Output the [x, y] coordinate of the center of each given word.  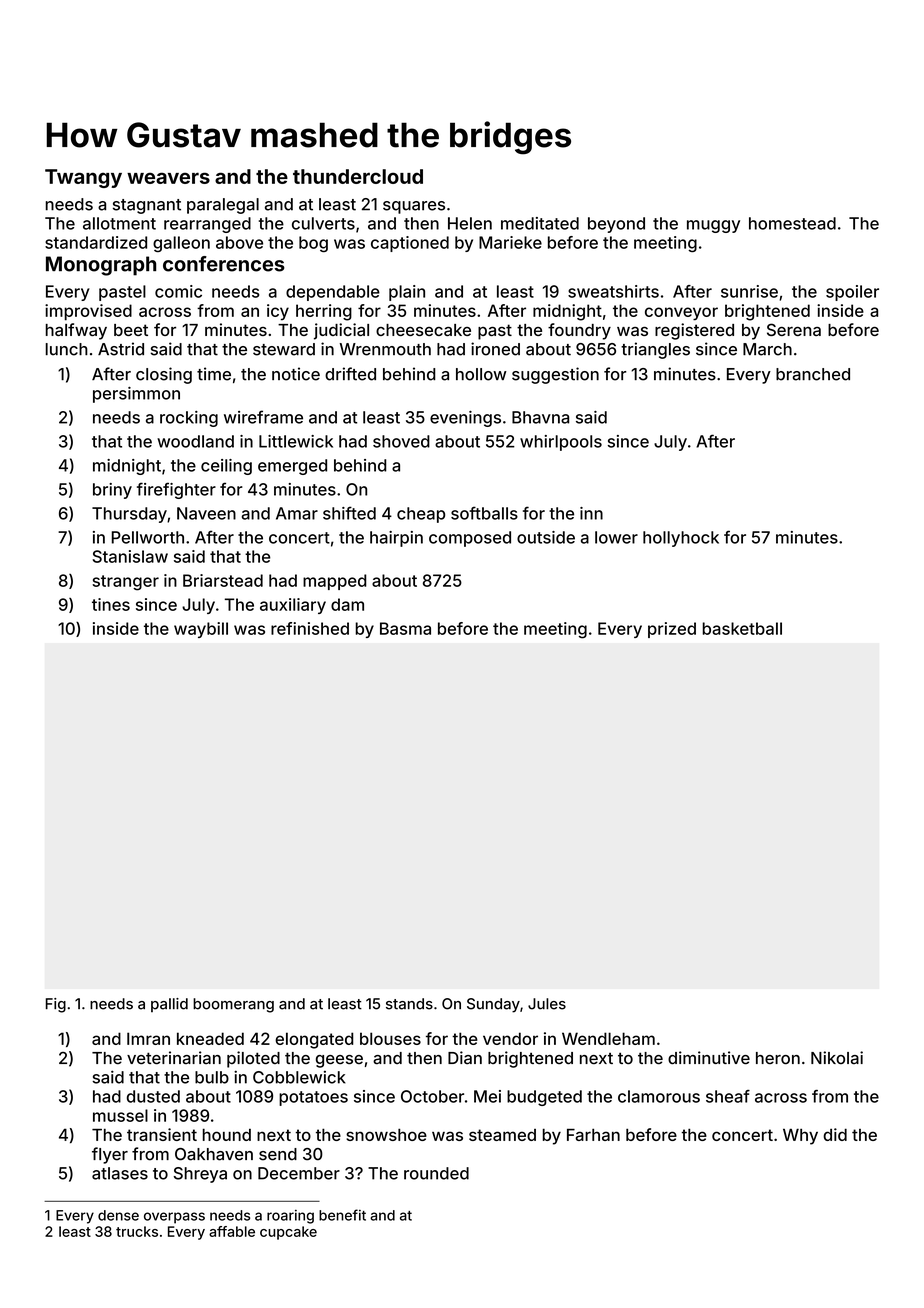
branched [813, 374]
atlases [120, 1173]
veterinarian [174, 1058]
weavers [168, 178]
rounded [436, 1173]
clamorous [659, 1096]
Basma [405, 628]
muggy [713, 226]
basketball [742, 628]
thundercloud [358, 176]
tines [111, 604]
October [432, 1096]
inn [591, 513]
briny [112, 491]
